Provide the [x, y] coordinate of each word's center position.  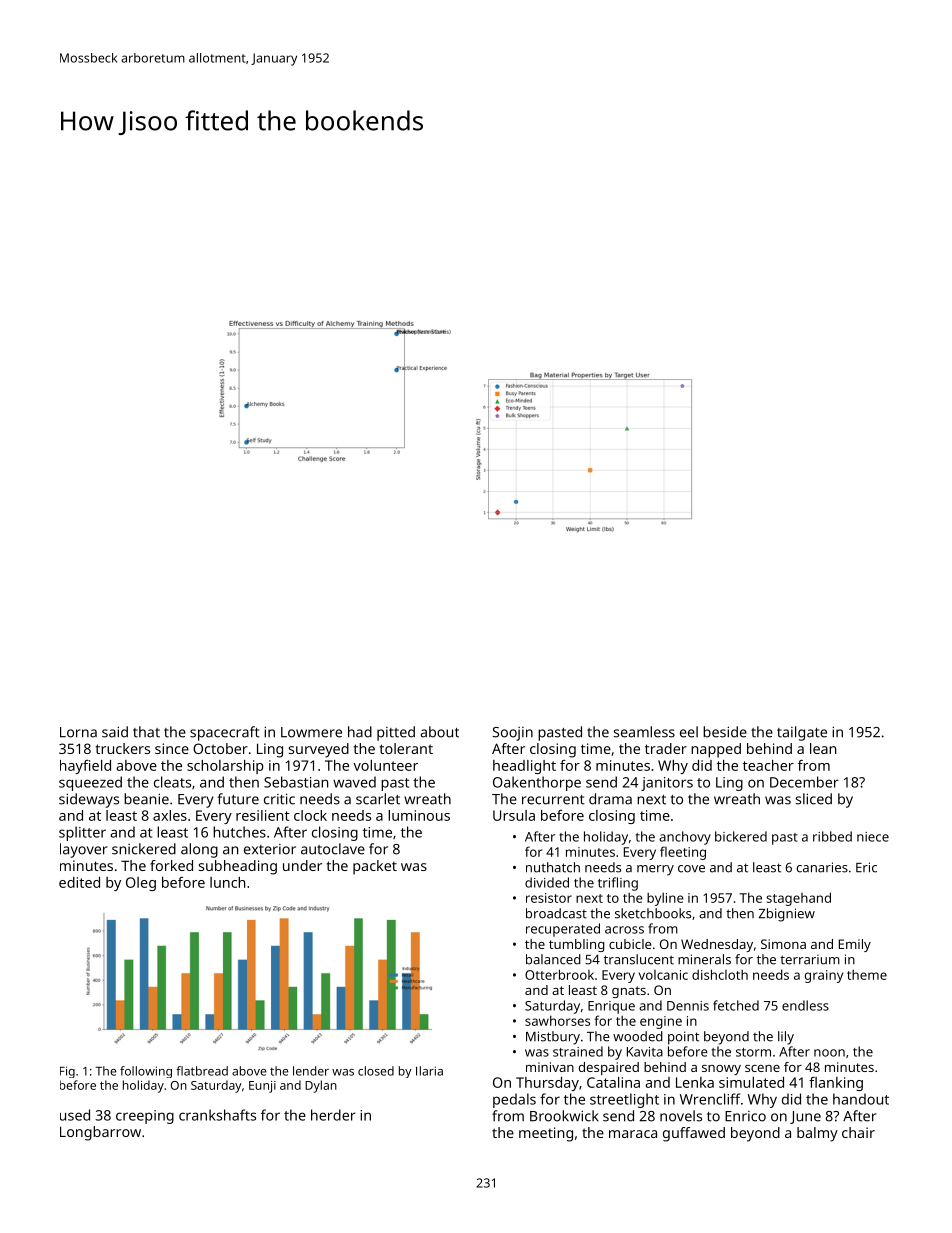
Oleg [141, 884]
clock [310, 815]
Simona [783, 944]
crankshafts [217, 1115]
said [115, 732]
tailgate [802, 733]
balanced [553, 959]
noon [829, 1053]
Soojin [512, 734]
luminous [419, 815]
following [146, 1072]
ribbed [832, 836]
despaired [609, 1068]
